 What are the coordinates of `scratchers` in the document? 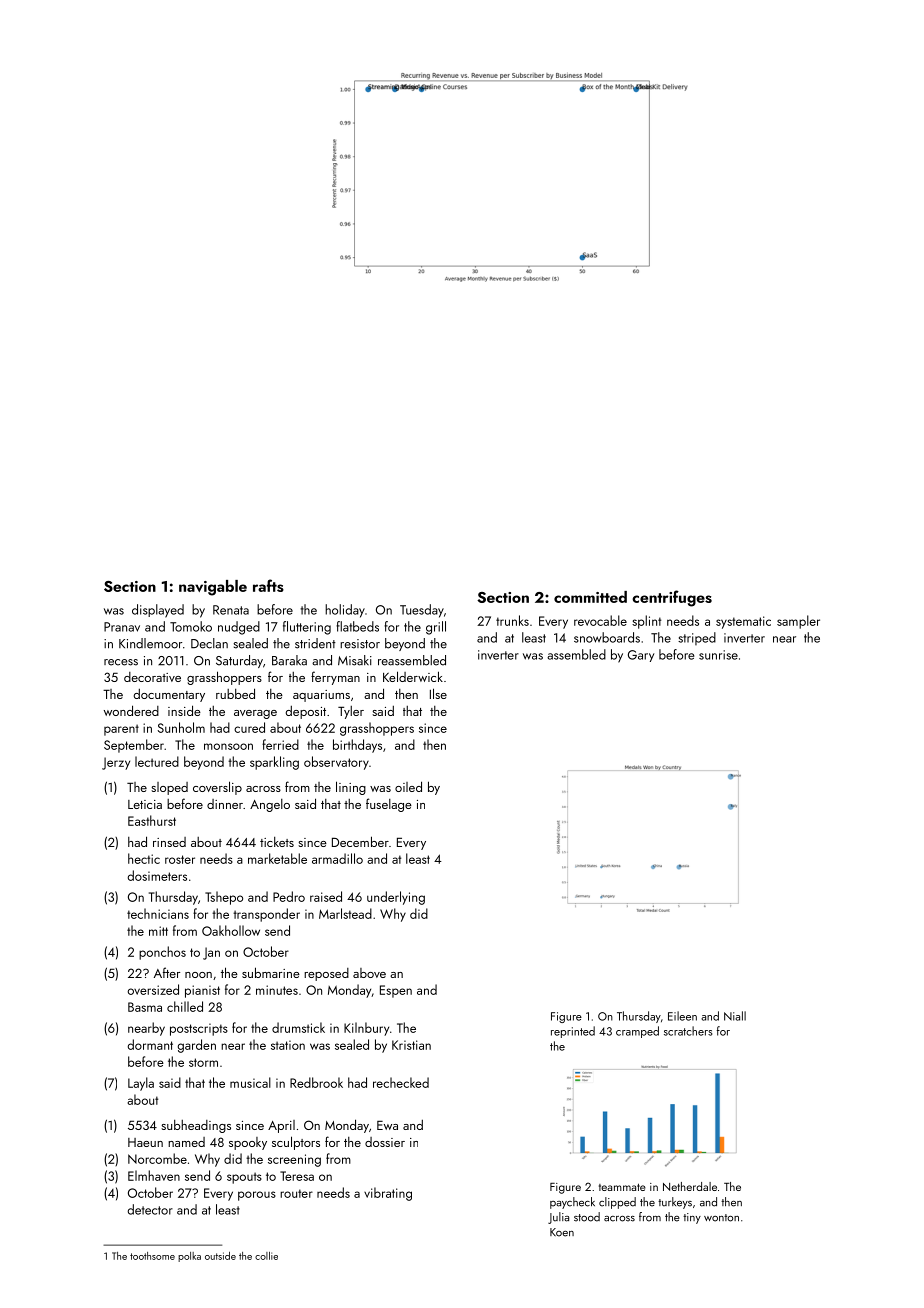 It's located at (688, 1031).
